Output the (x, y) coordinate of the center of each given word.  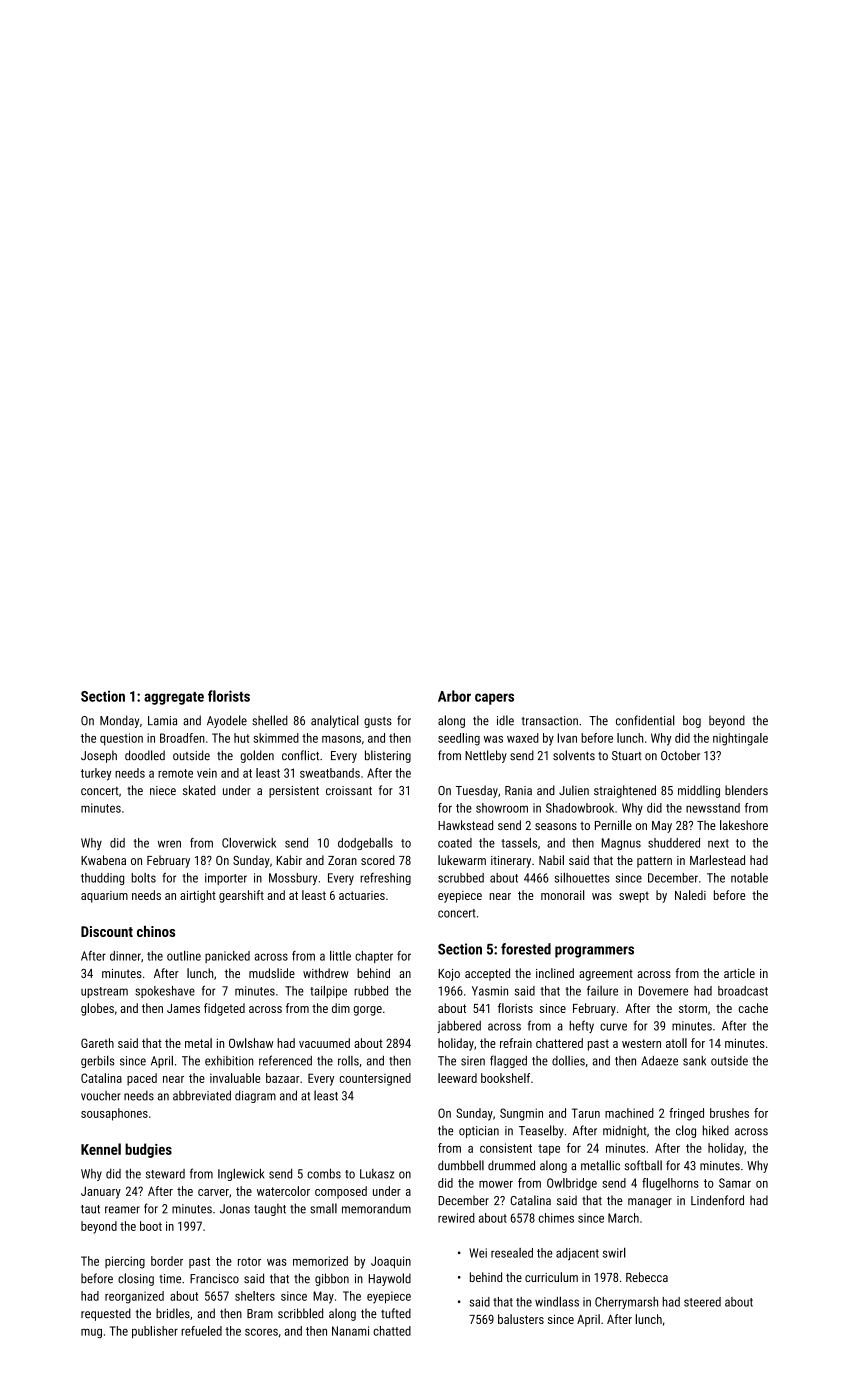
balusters (521, 1319)
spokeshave (165, 992)
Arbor (454, 696)
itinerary (511, 862)
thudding (102, 879)
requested (106, 1314)
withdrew (326, 973)
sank (694, 1061)
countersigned (375, 1079)
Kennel (101, 1149)
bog (692, 721)
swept (634, 897)
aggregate (174, 698)
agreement (606, 975)
